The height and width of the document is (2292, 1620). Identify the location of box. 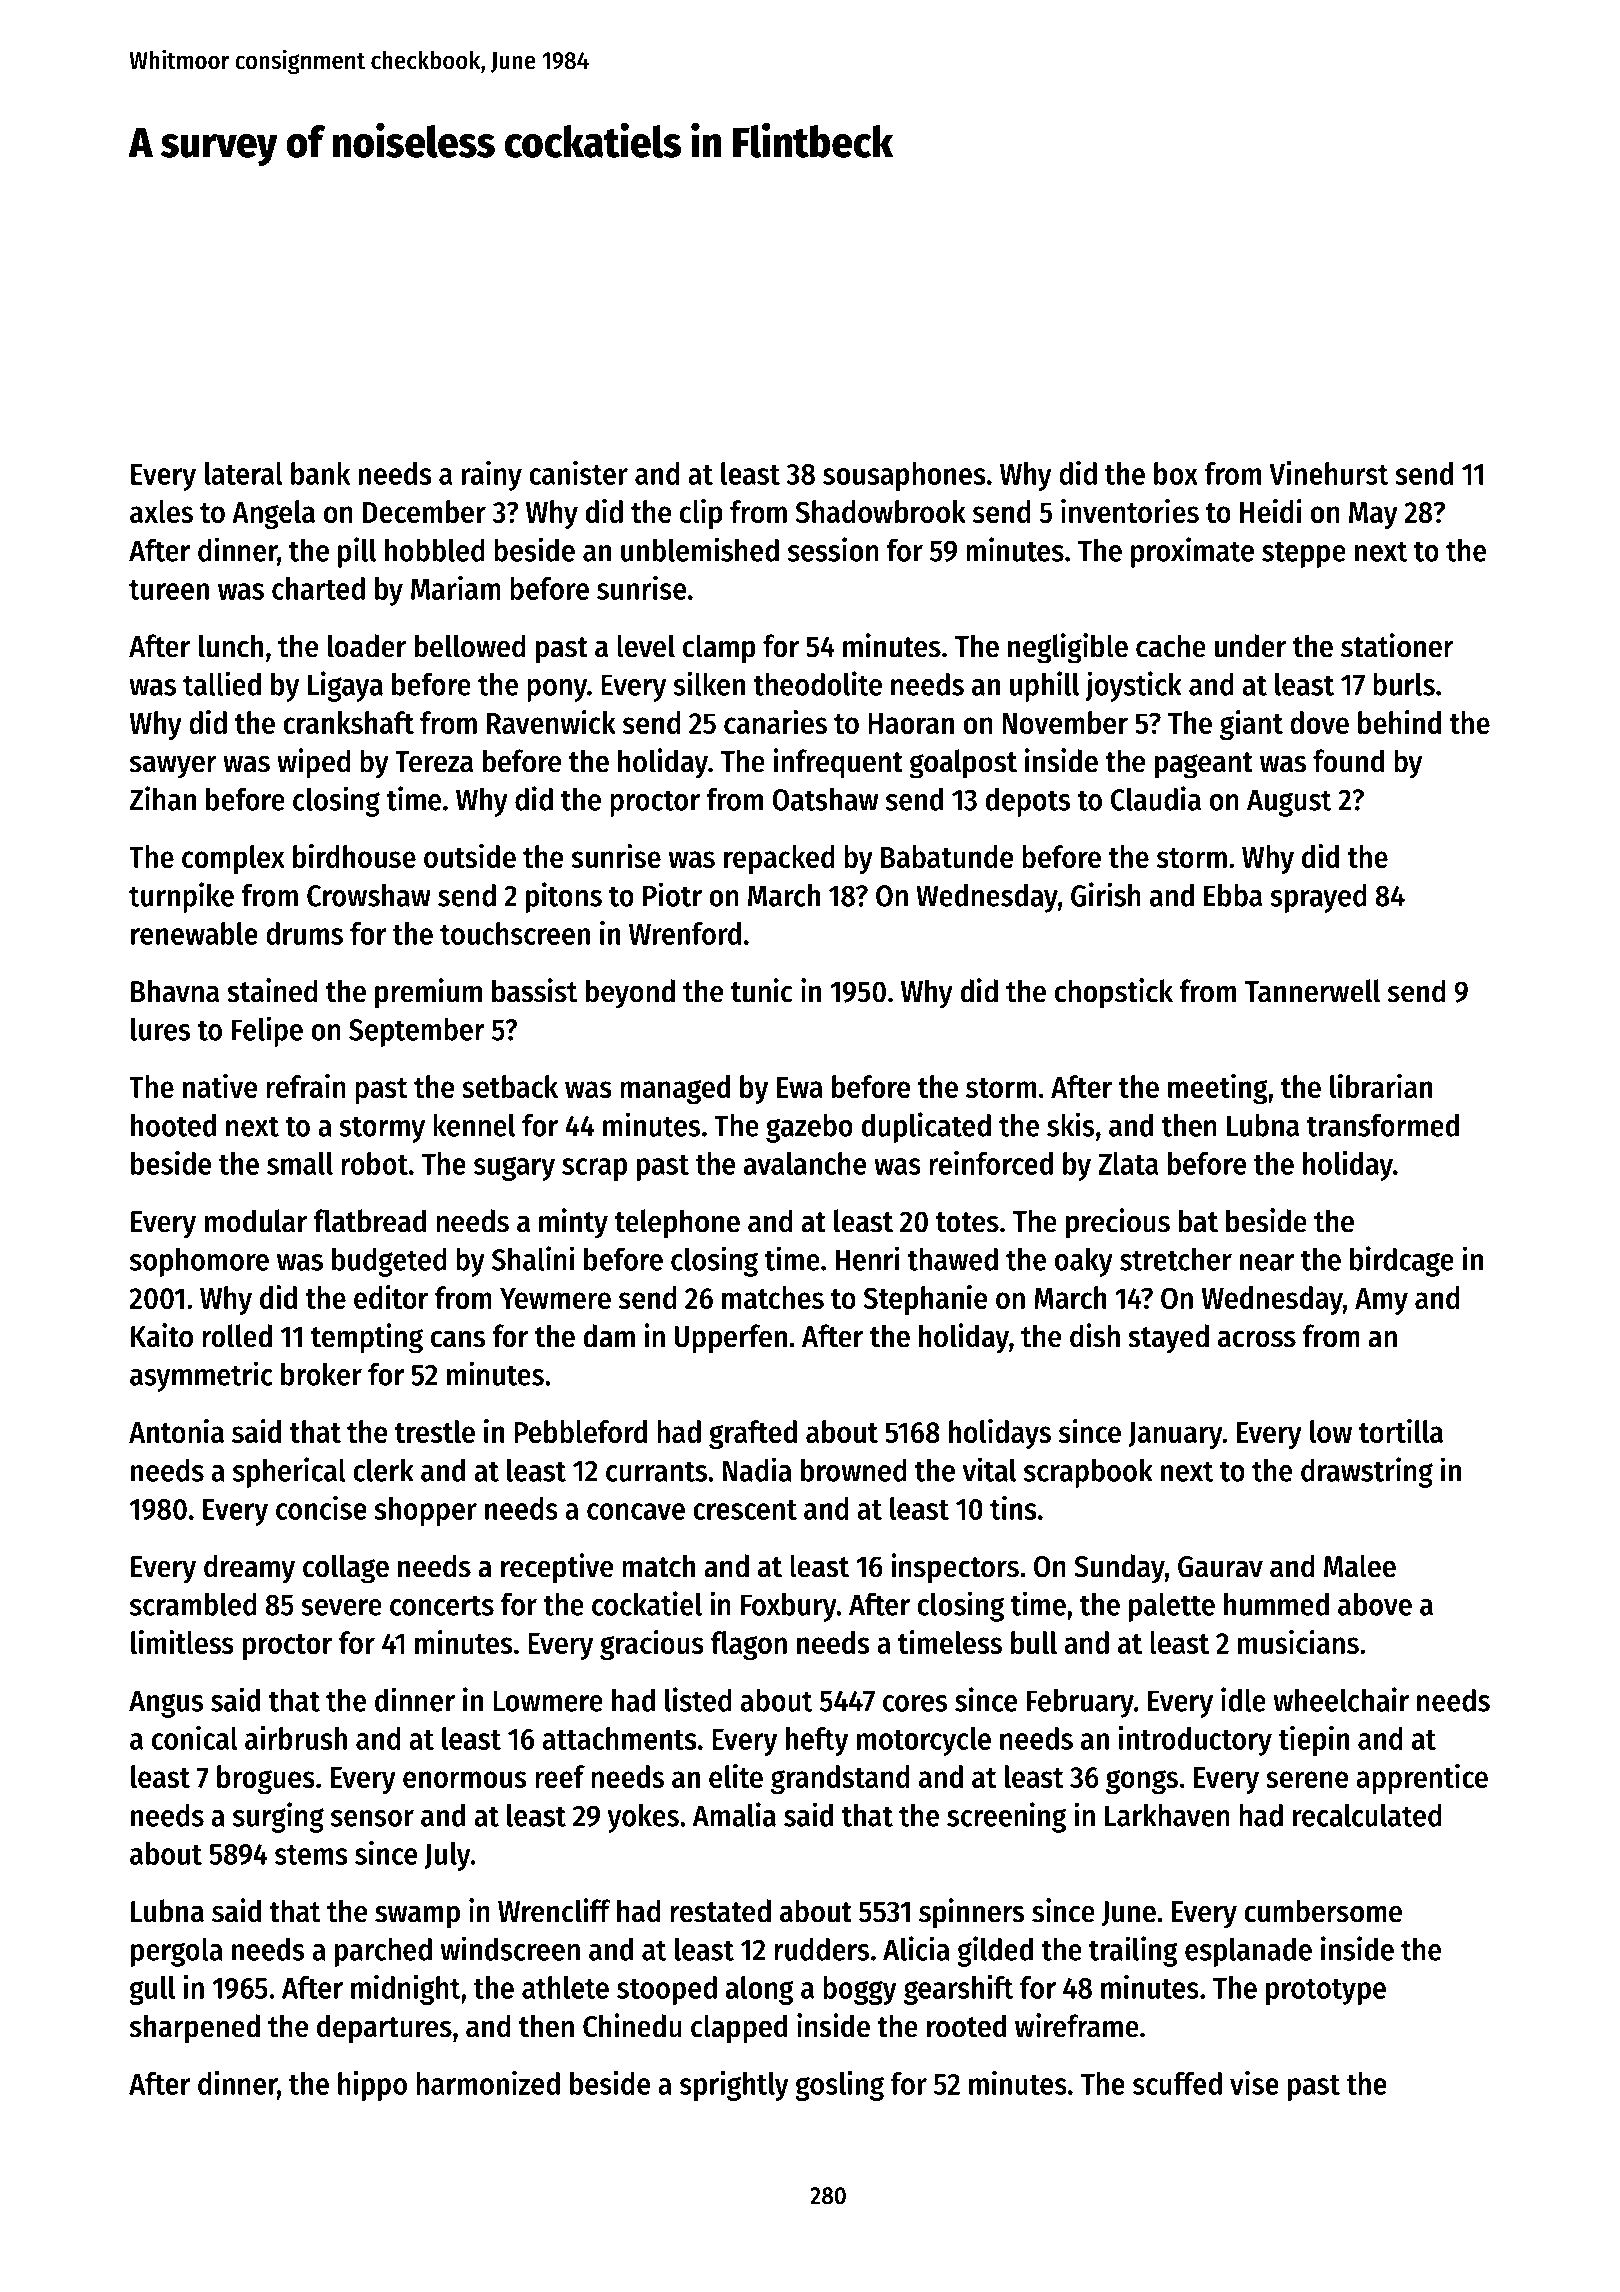
(1176, 473).
